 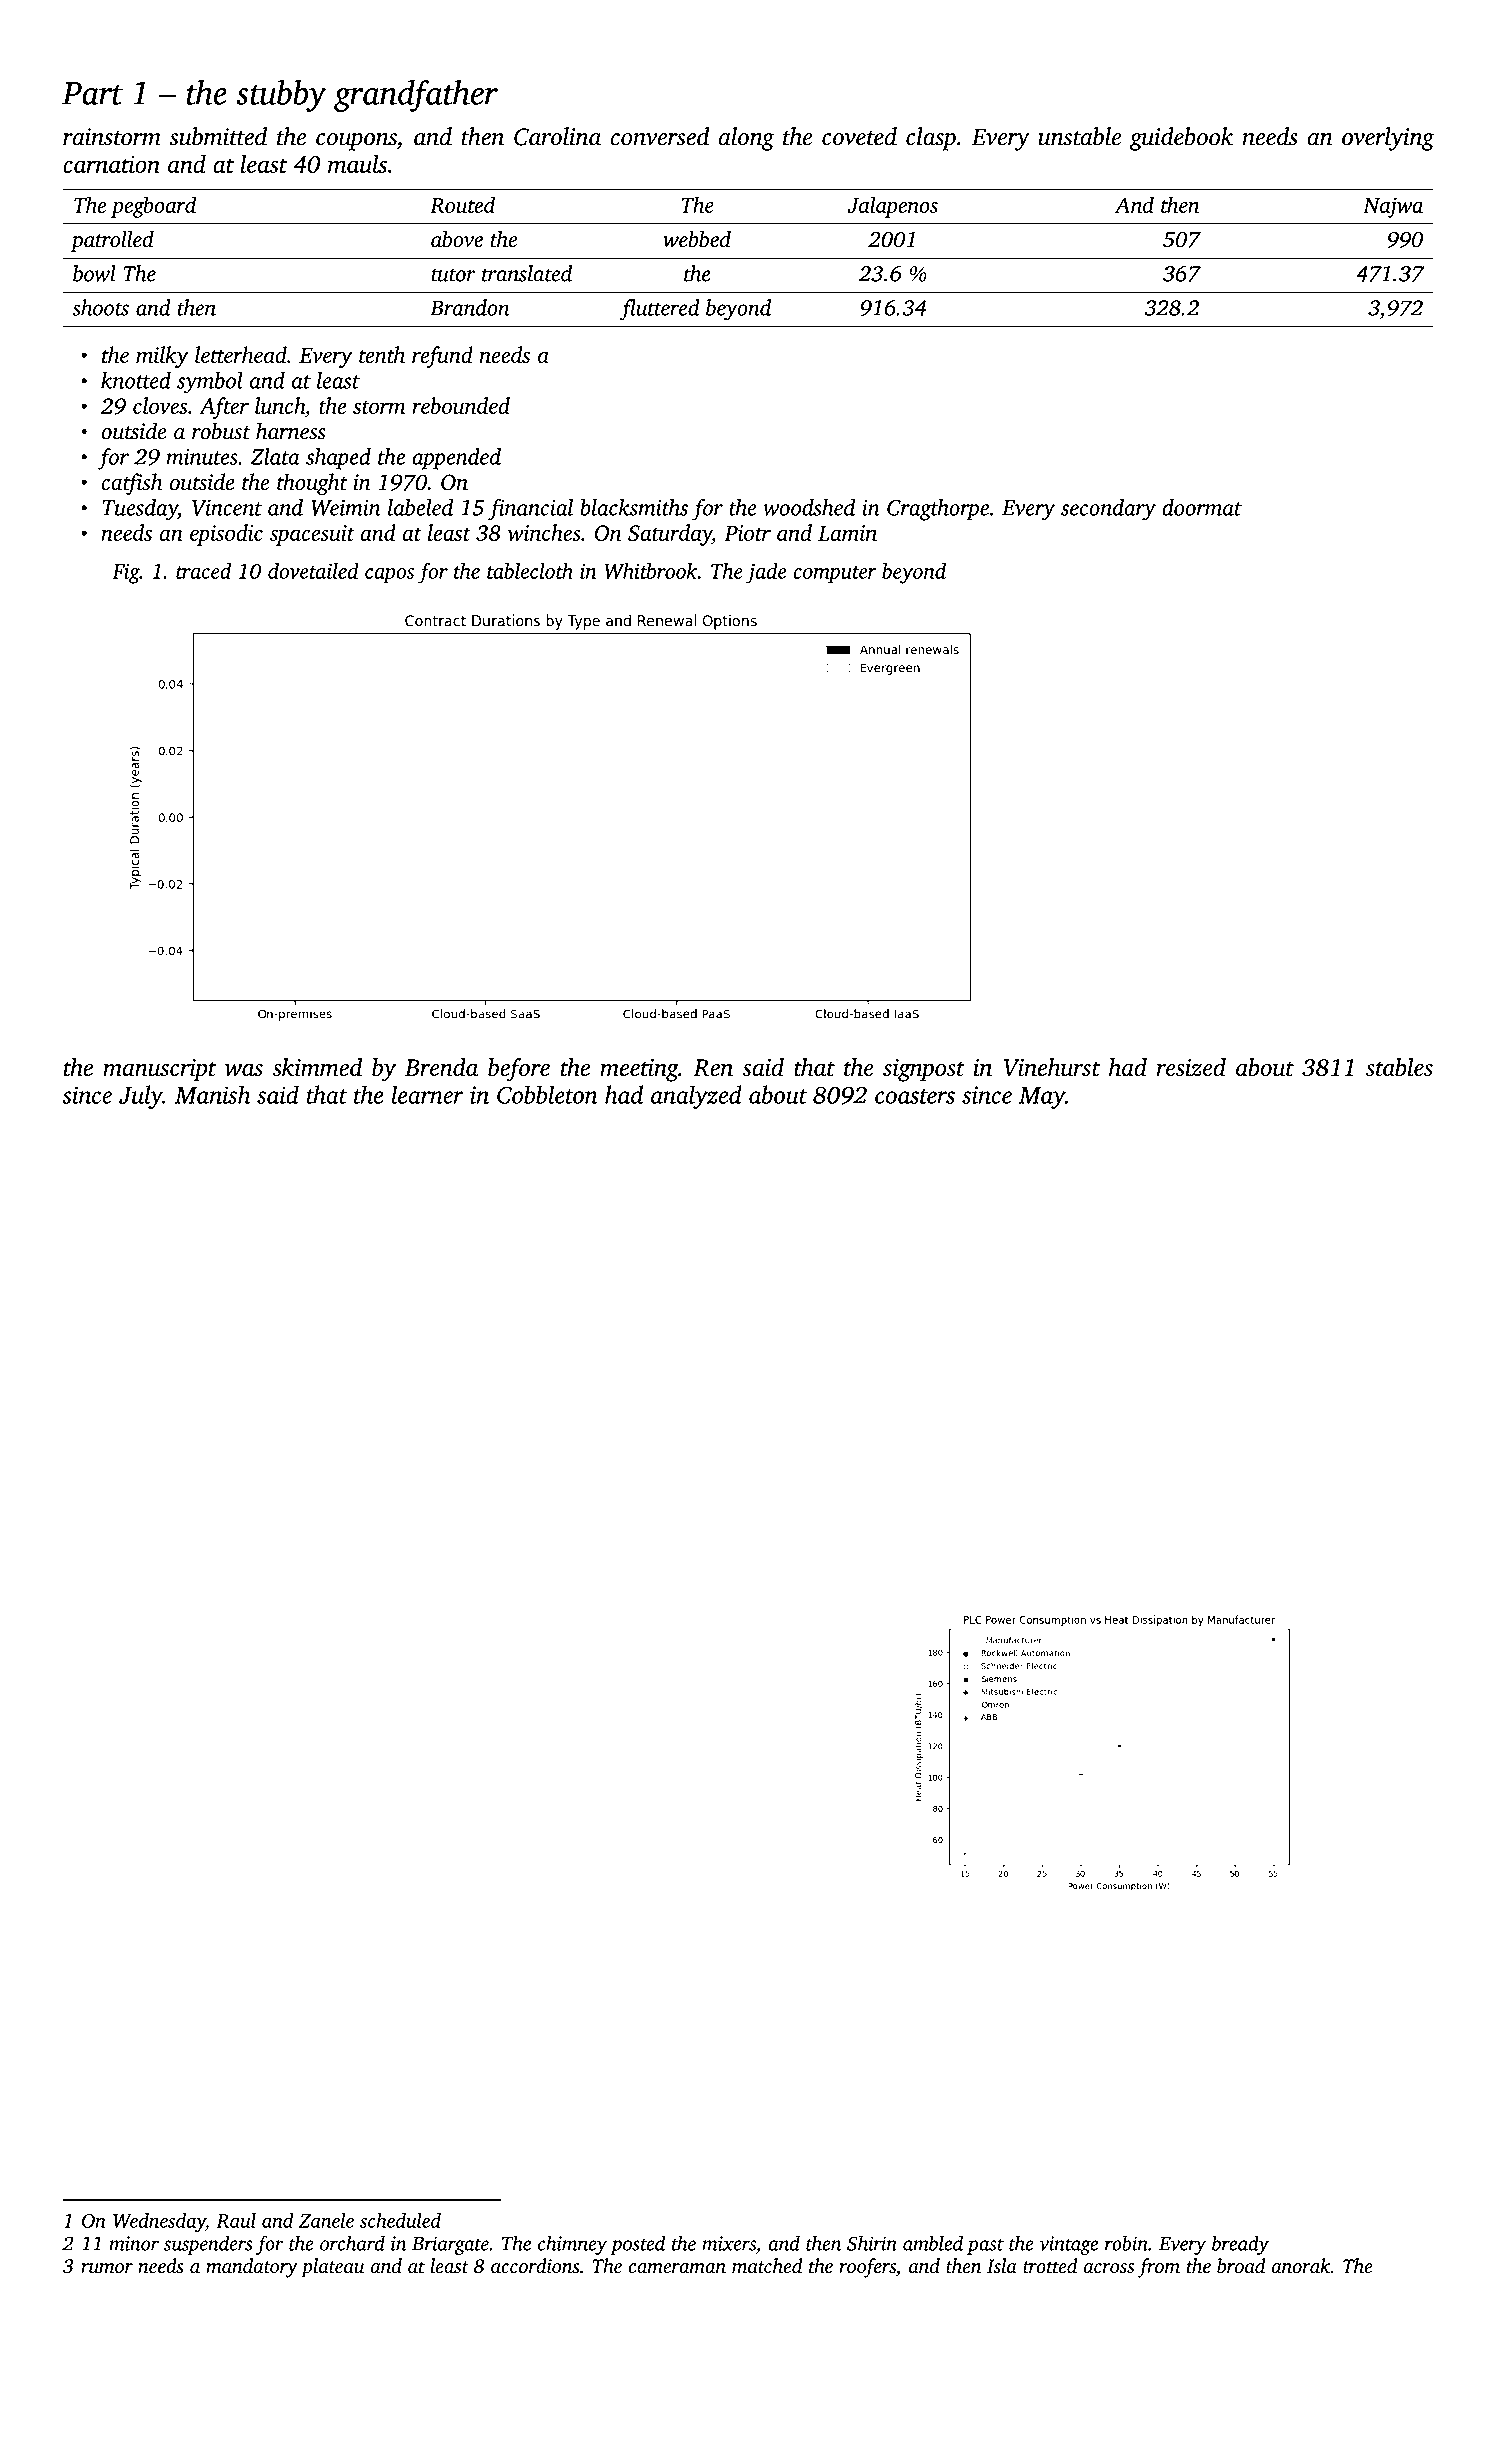 I want to click on mauls, so click(x=357, y=163).
